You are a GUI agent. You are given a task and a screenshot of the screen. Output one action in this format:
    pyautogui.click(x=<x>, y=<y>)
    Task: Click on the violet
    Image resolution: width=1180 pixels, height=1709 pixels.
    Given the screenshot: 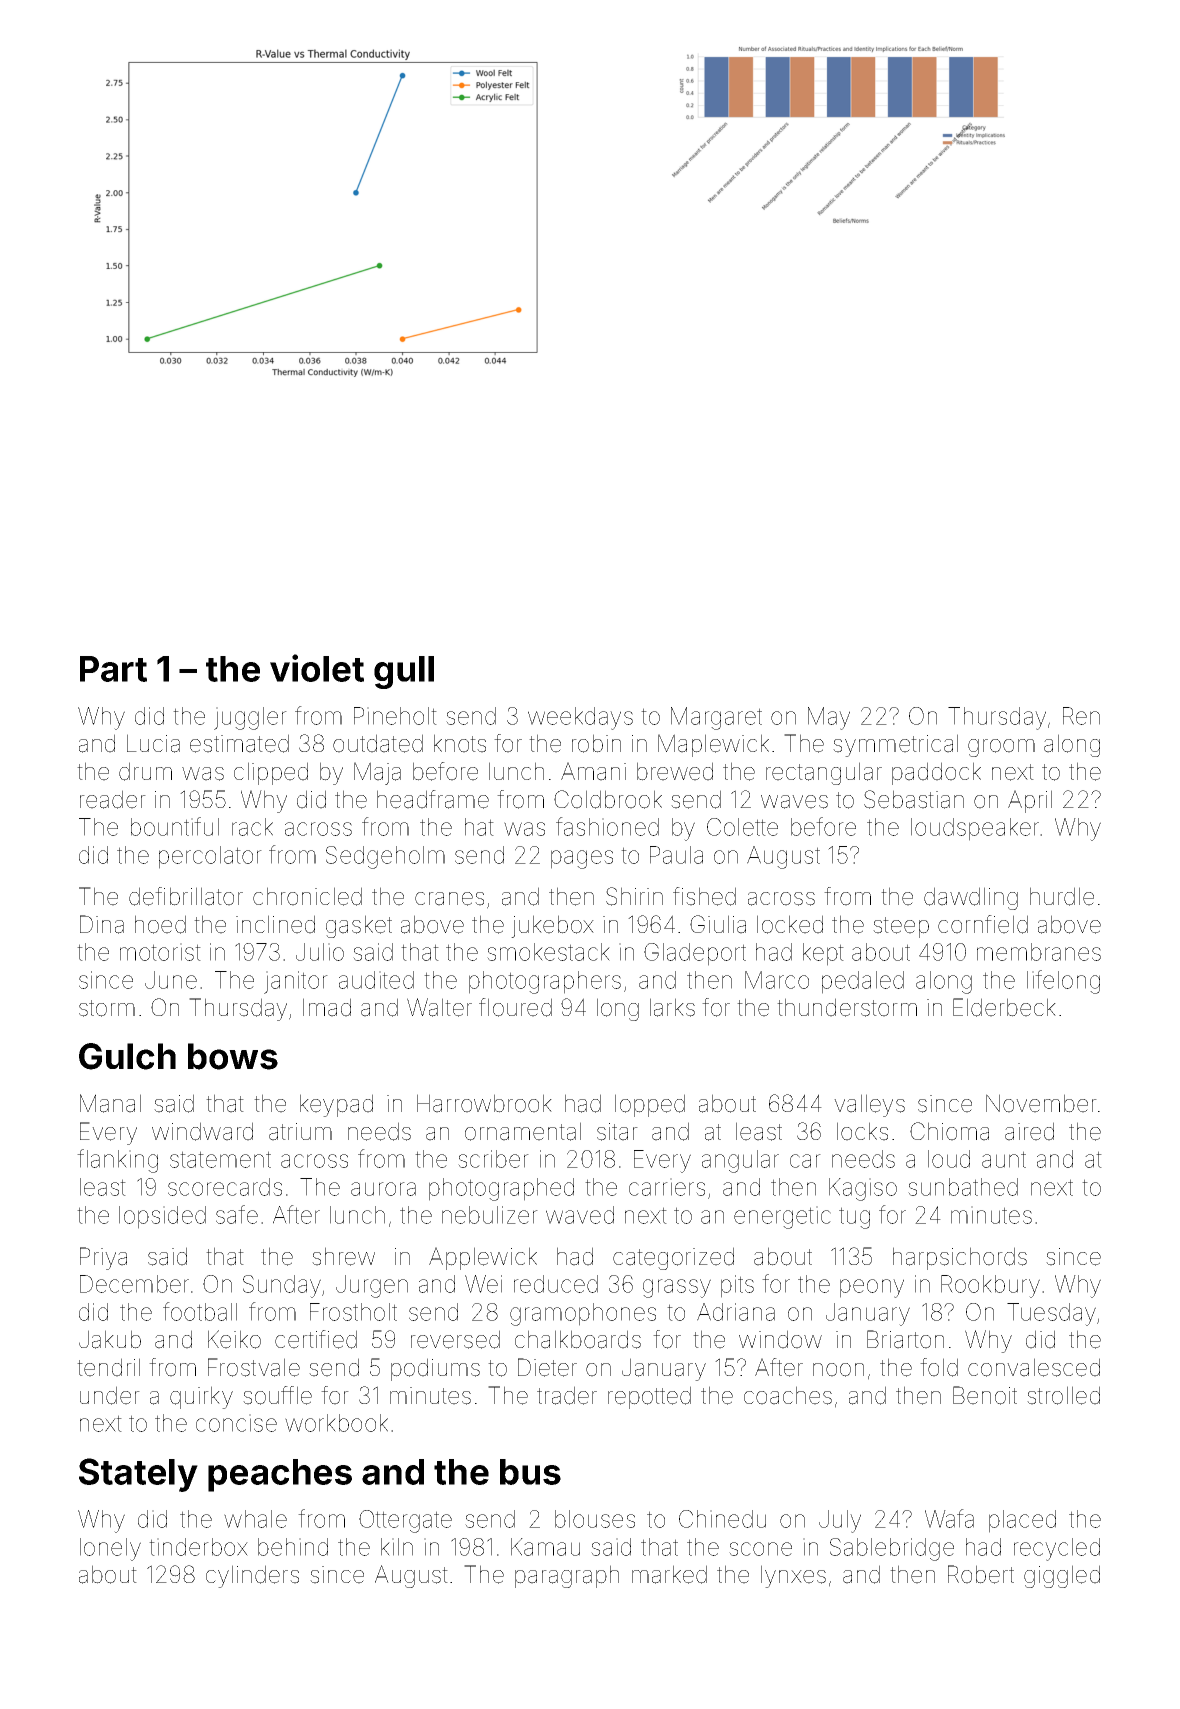 What is the action you would take?
    pyautogui.click(x=317, y=668)
